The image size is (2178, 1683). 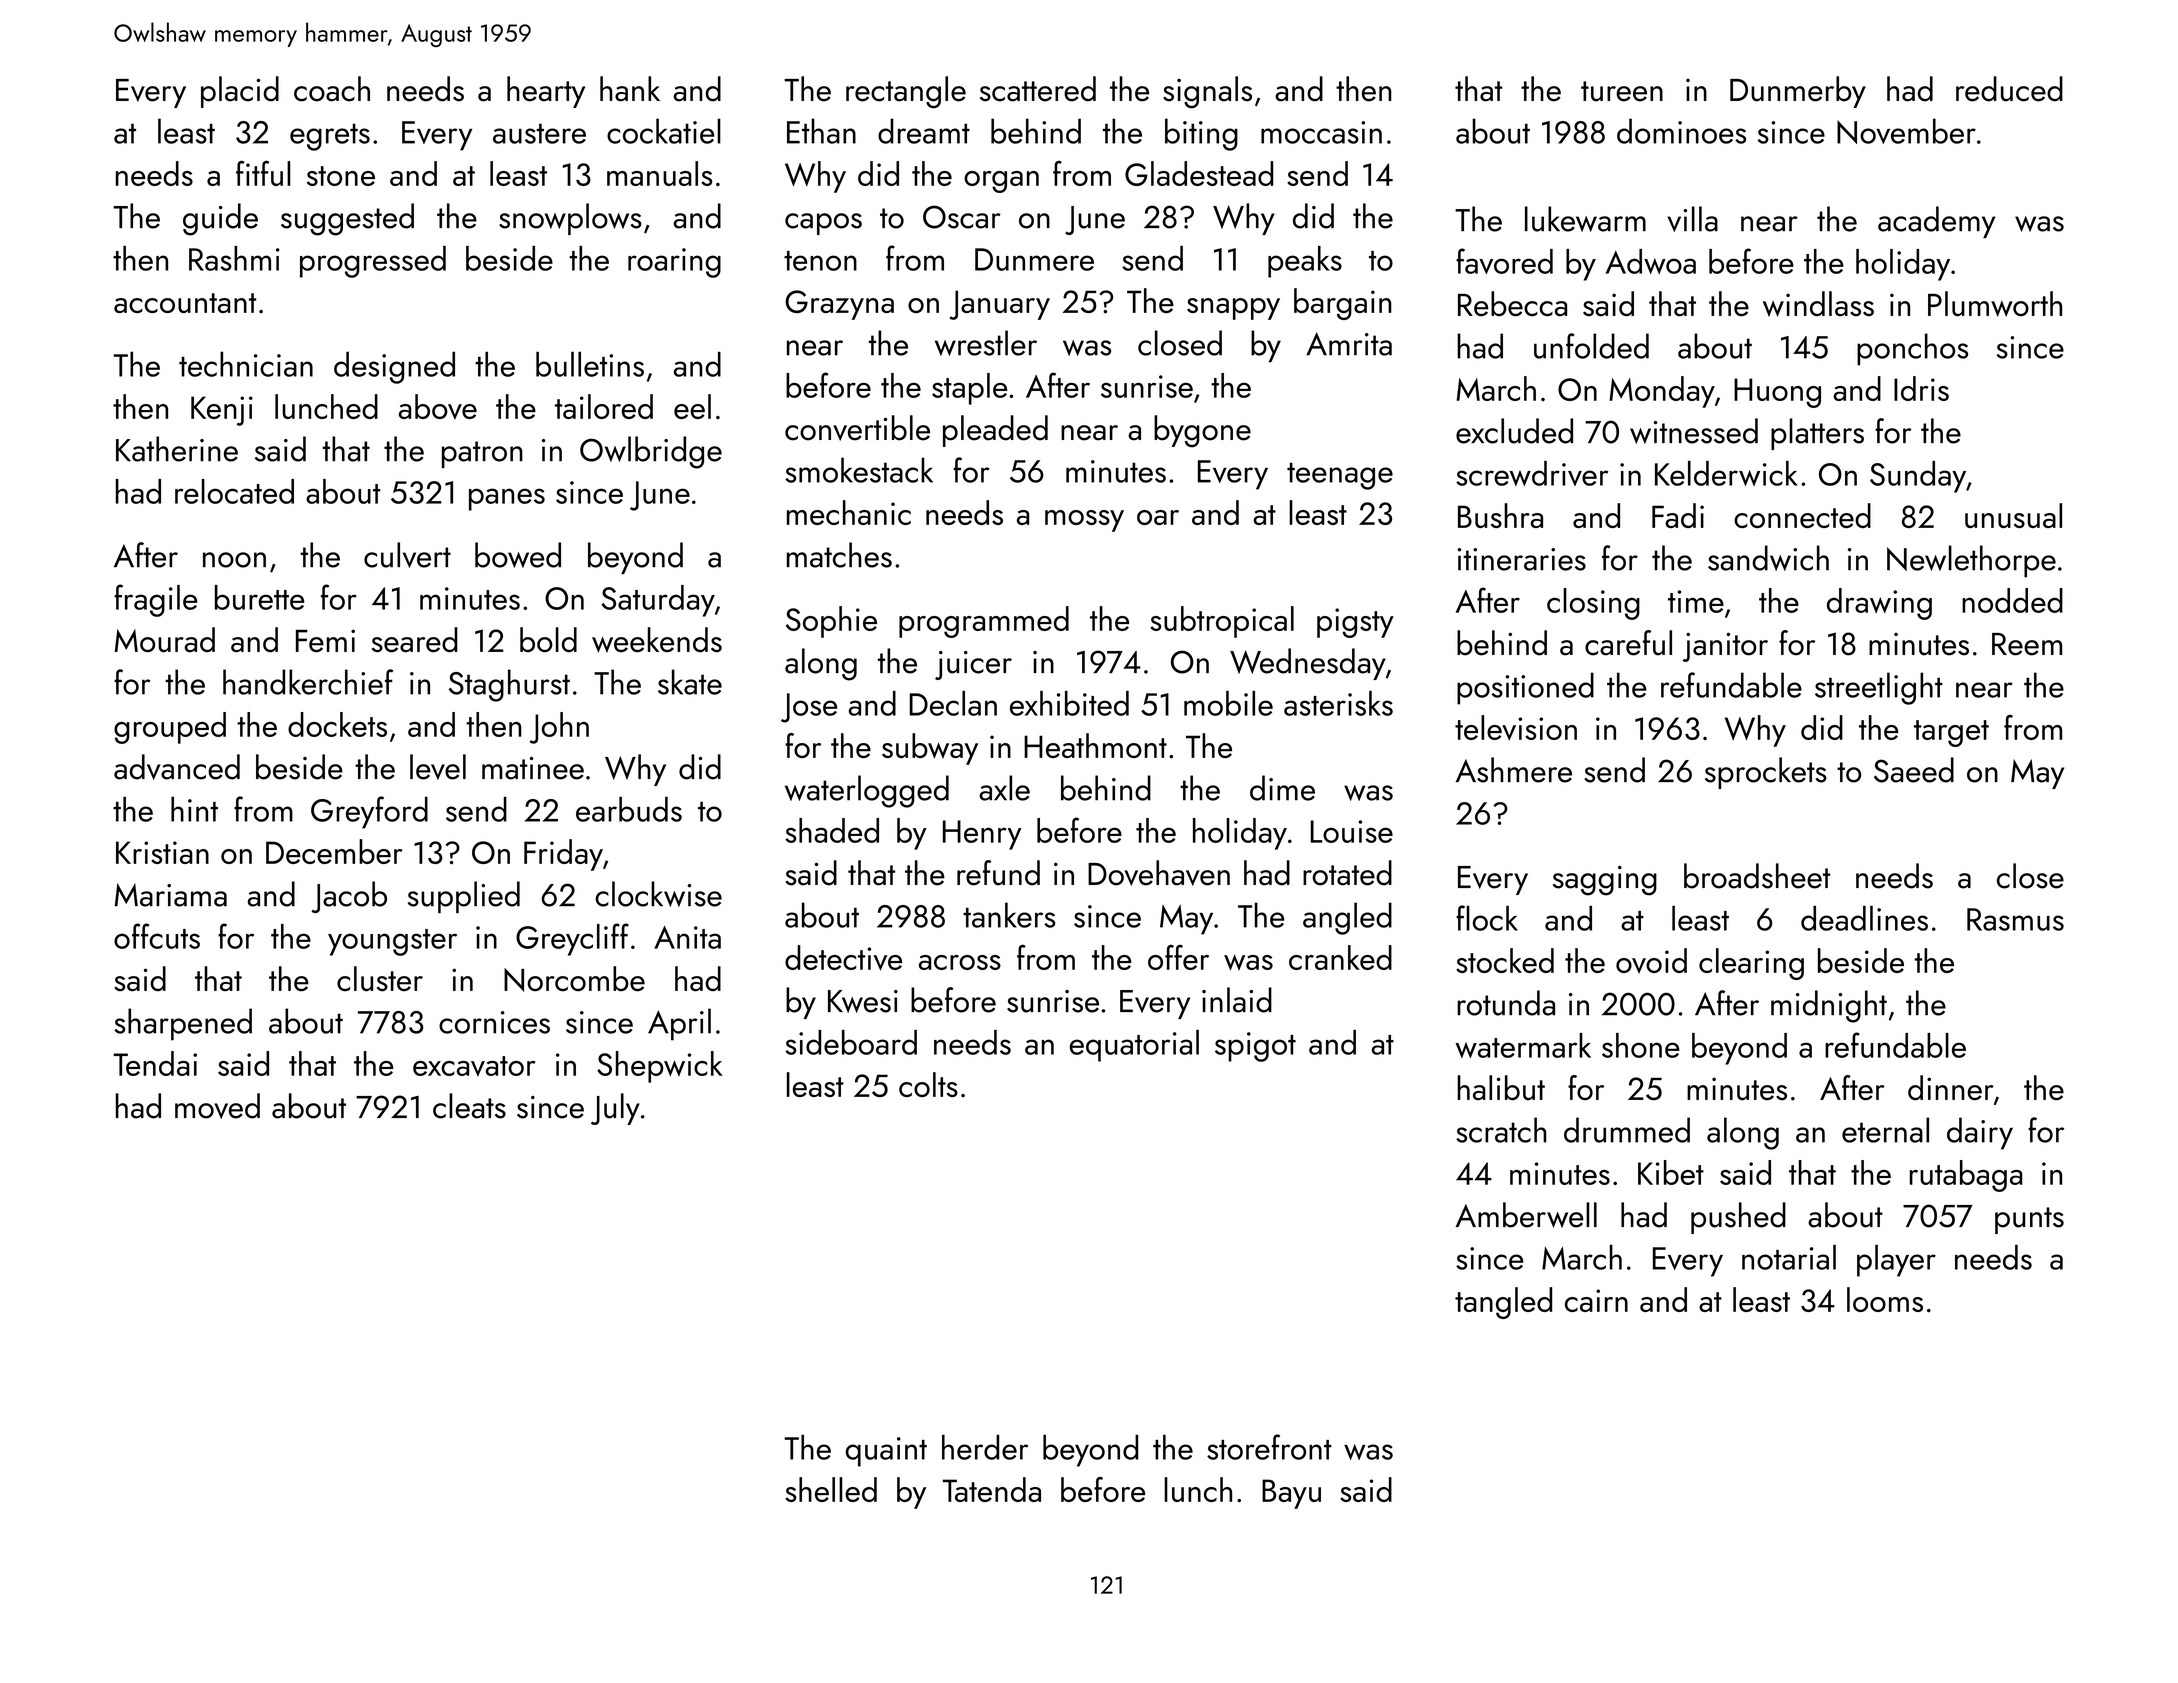 What do you see at coordinates (332, 89) in the page?
I see `coach` at bounding box center [332, 89].
